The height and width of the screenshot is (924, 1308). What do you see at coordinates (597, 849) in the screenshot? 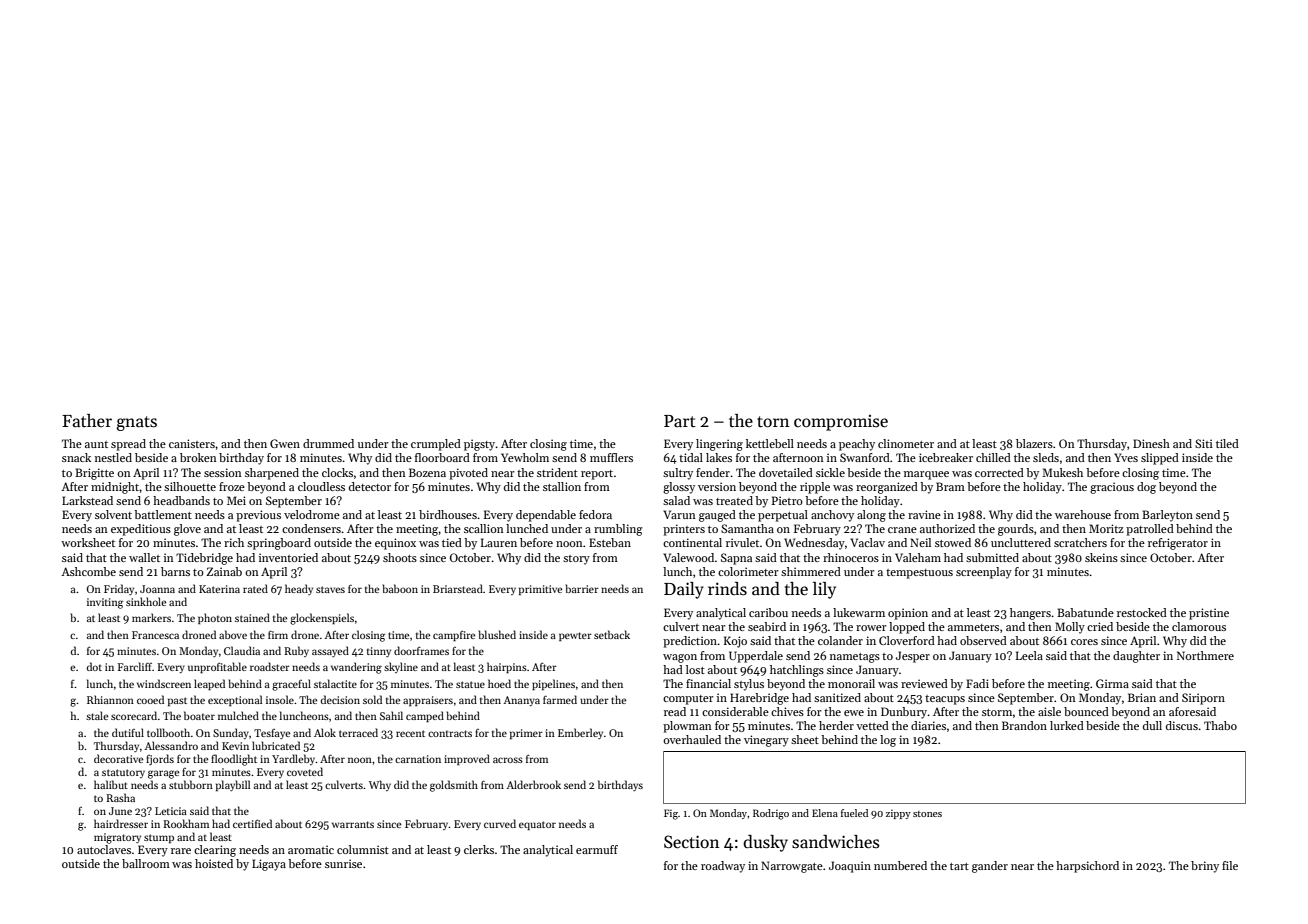
I see `earmuff` at bounding box center [597, 849].
